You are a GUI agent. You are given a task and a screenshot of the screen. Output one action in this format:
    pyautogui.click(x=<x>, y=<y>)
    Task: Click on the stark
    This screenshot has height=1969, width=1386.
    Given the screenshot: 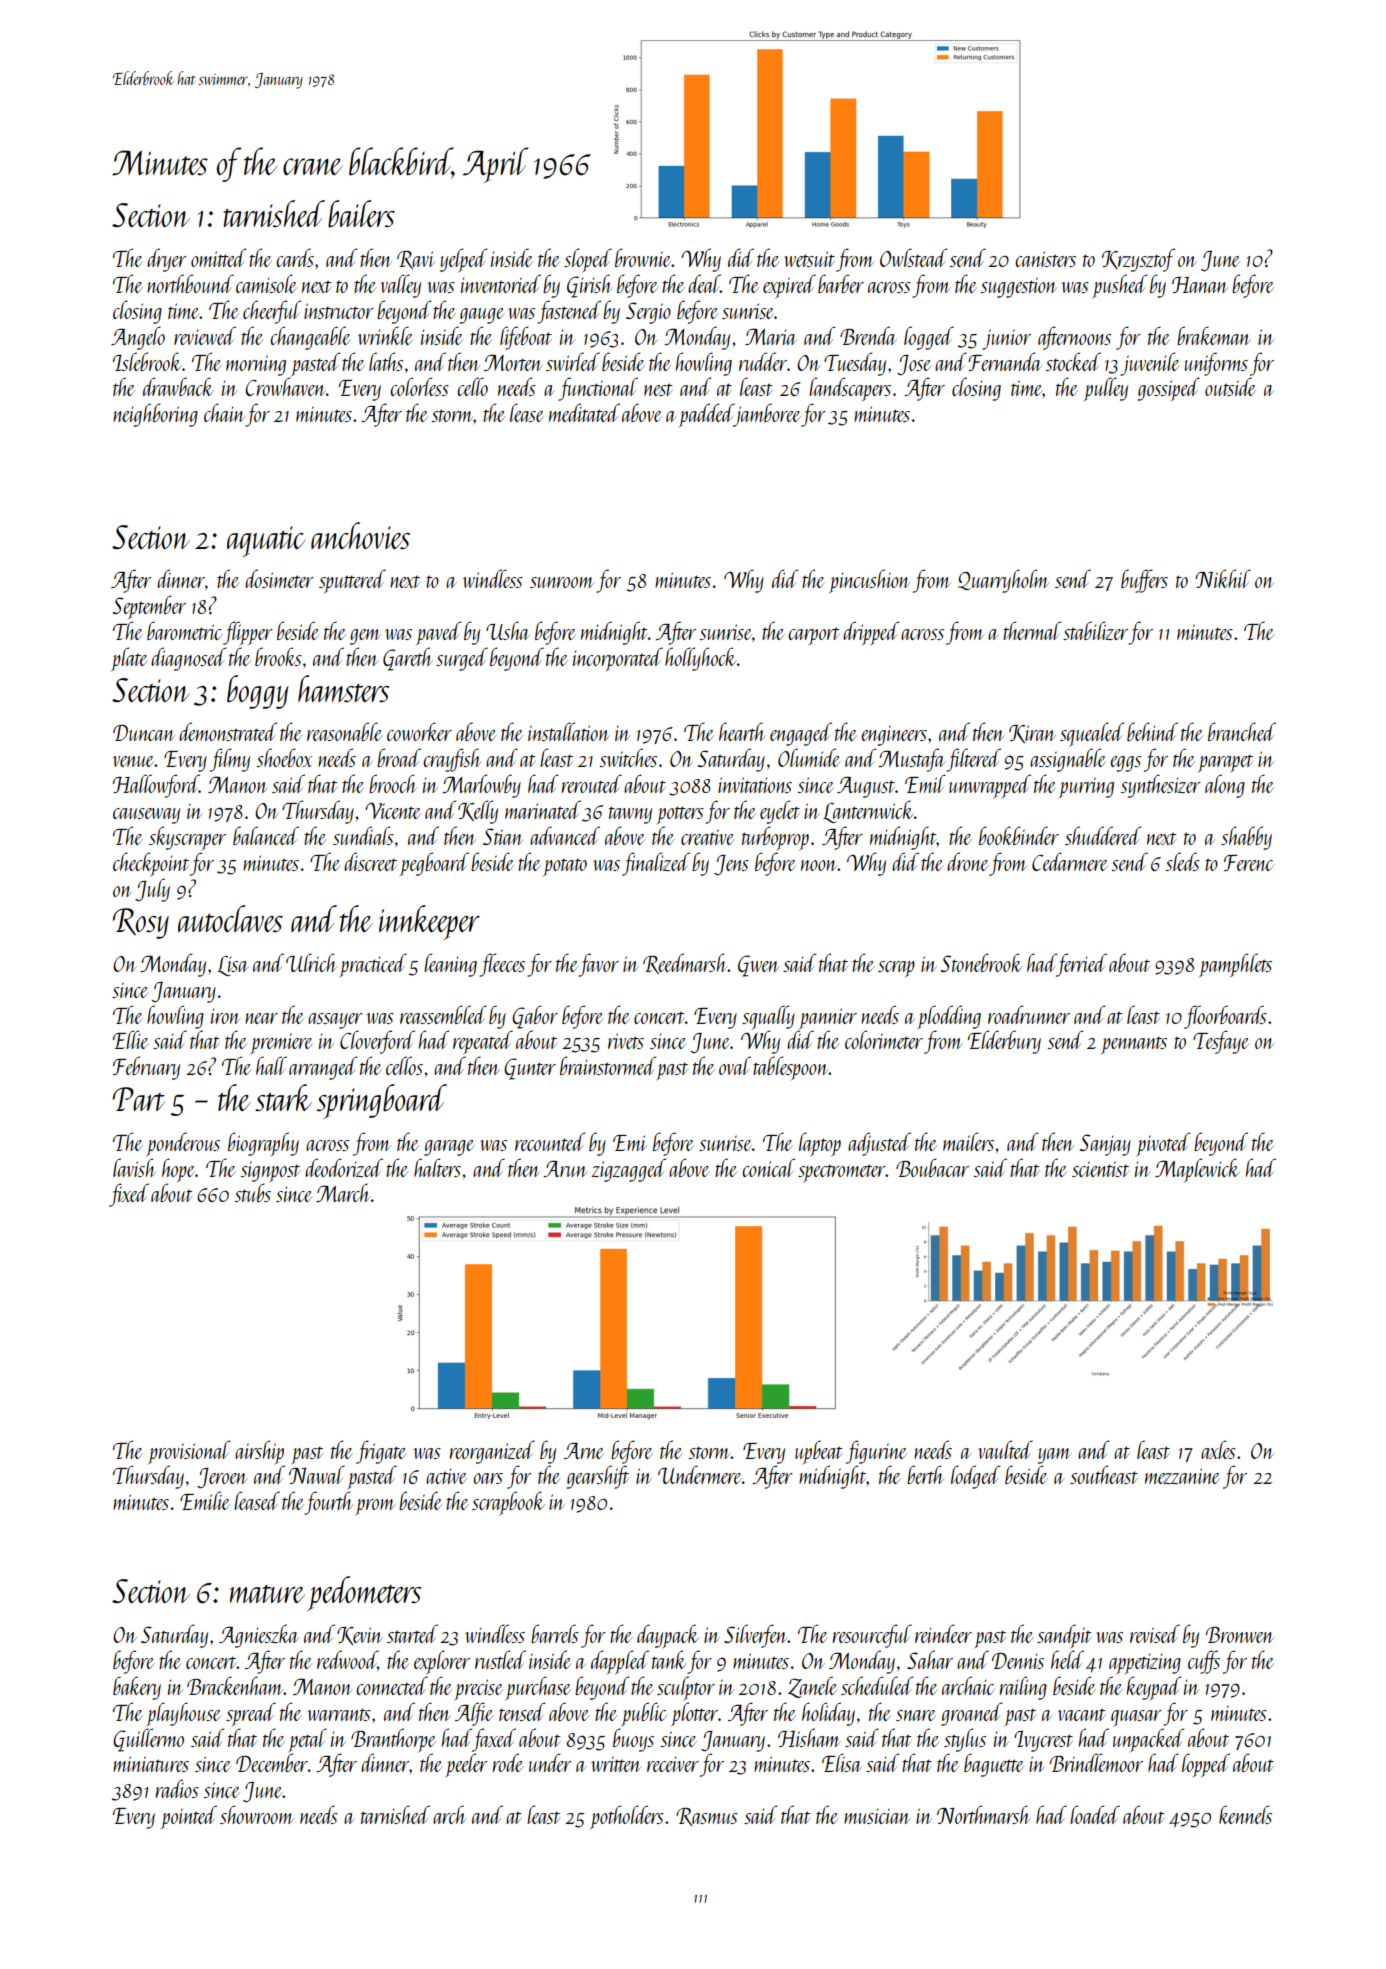 What is the action you would take?
    pyautogui.click(x=283, y=1097)
